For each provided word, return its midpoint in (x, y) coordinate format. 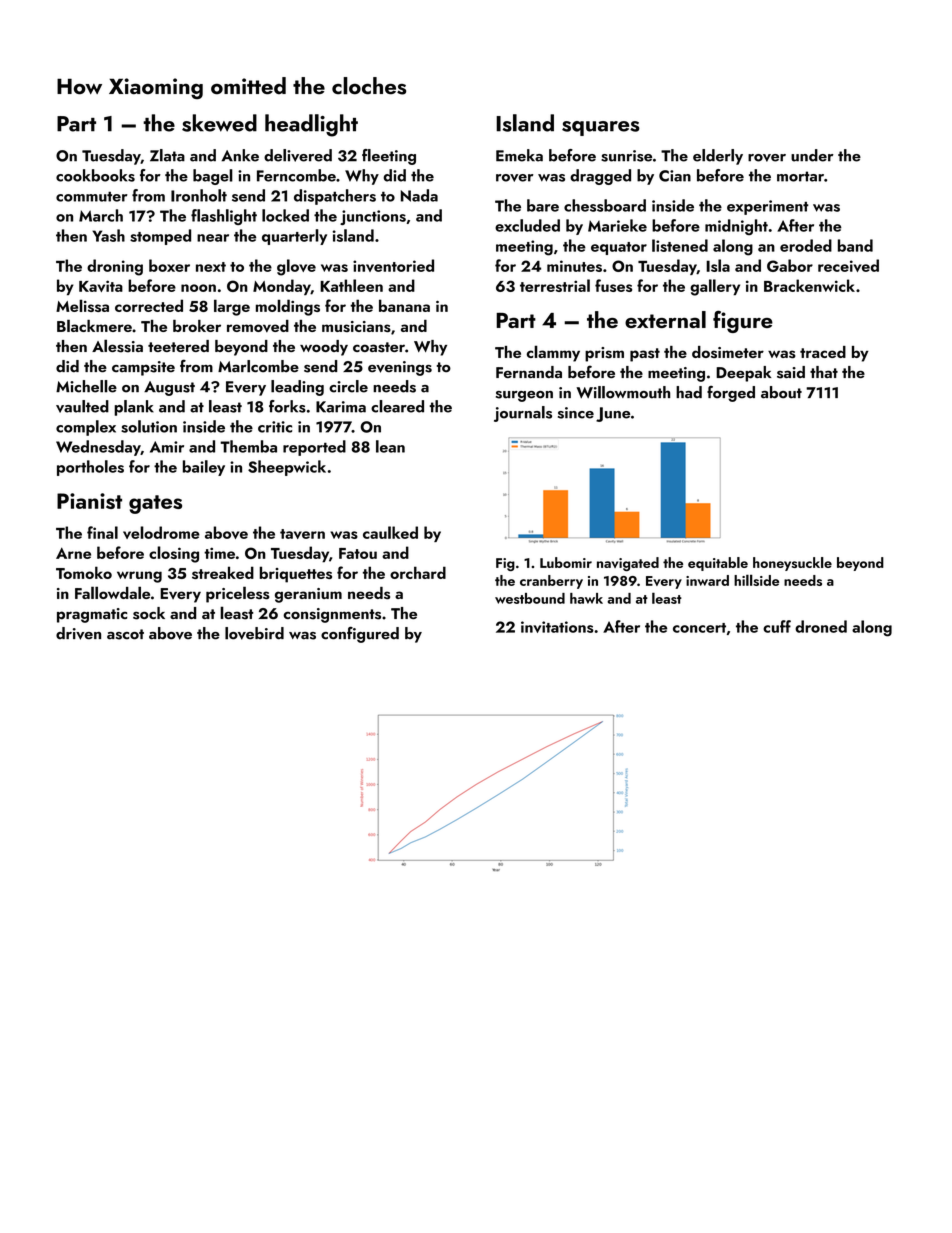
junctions (373, 217)
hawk (586, 598)
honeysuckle (792, 564)
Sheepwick (287, 468)
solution (149, 426)
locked (285, 215)
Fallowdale (112, 592)
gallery (715, 287)
